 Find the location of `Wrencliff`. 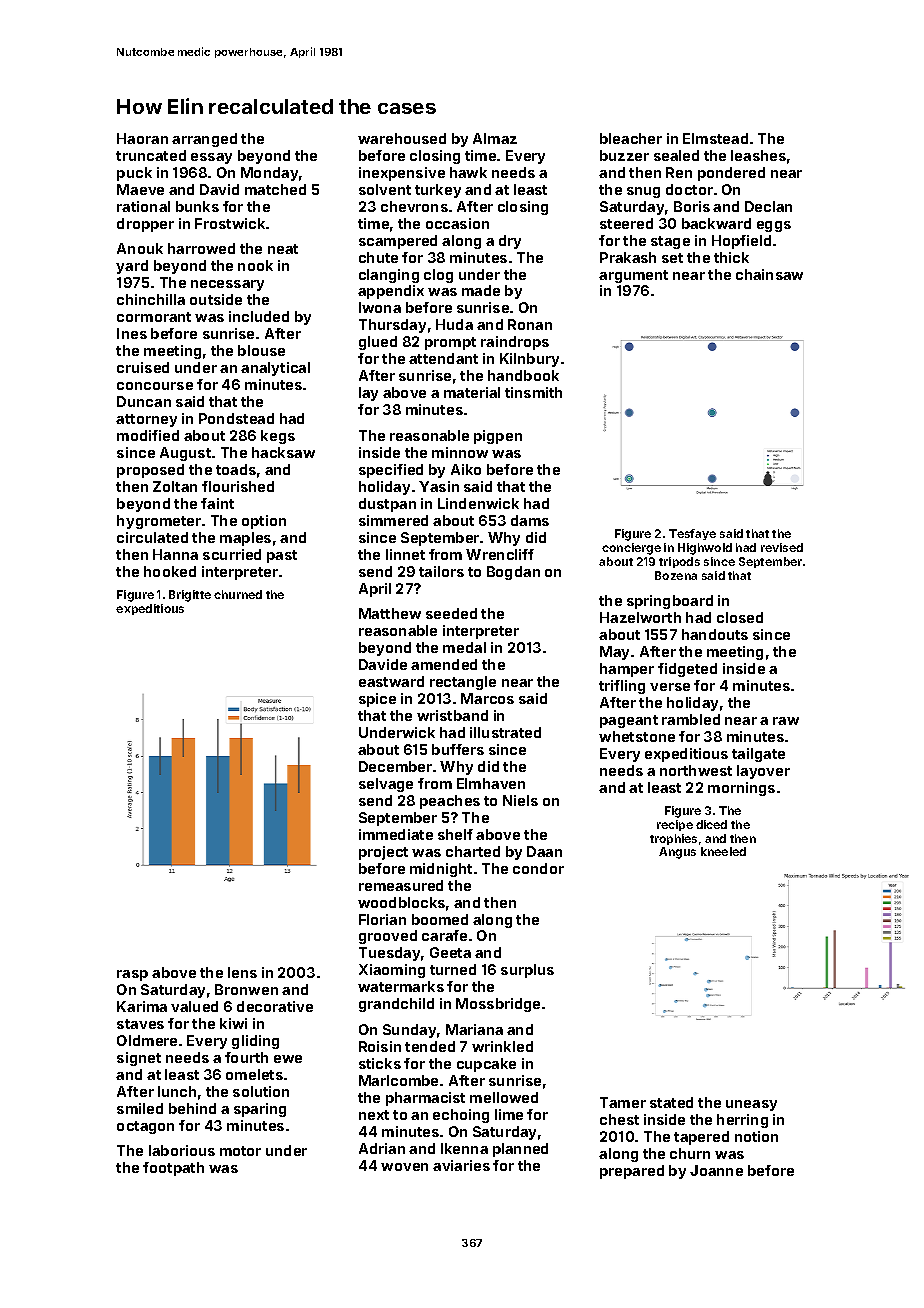

Wrencliff is located at coordinates (500, 554).
